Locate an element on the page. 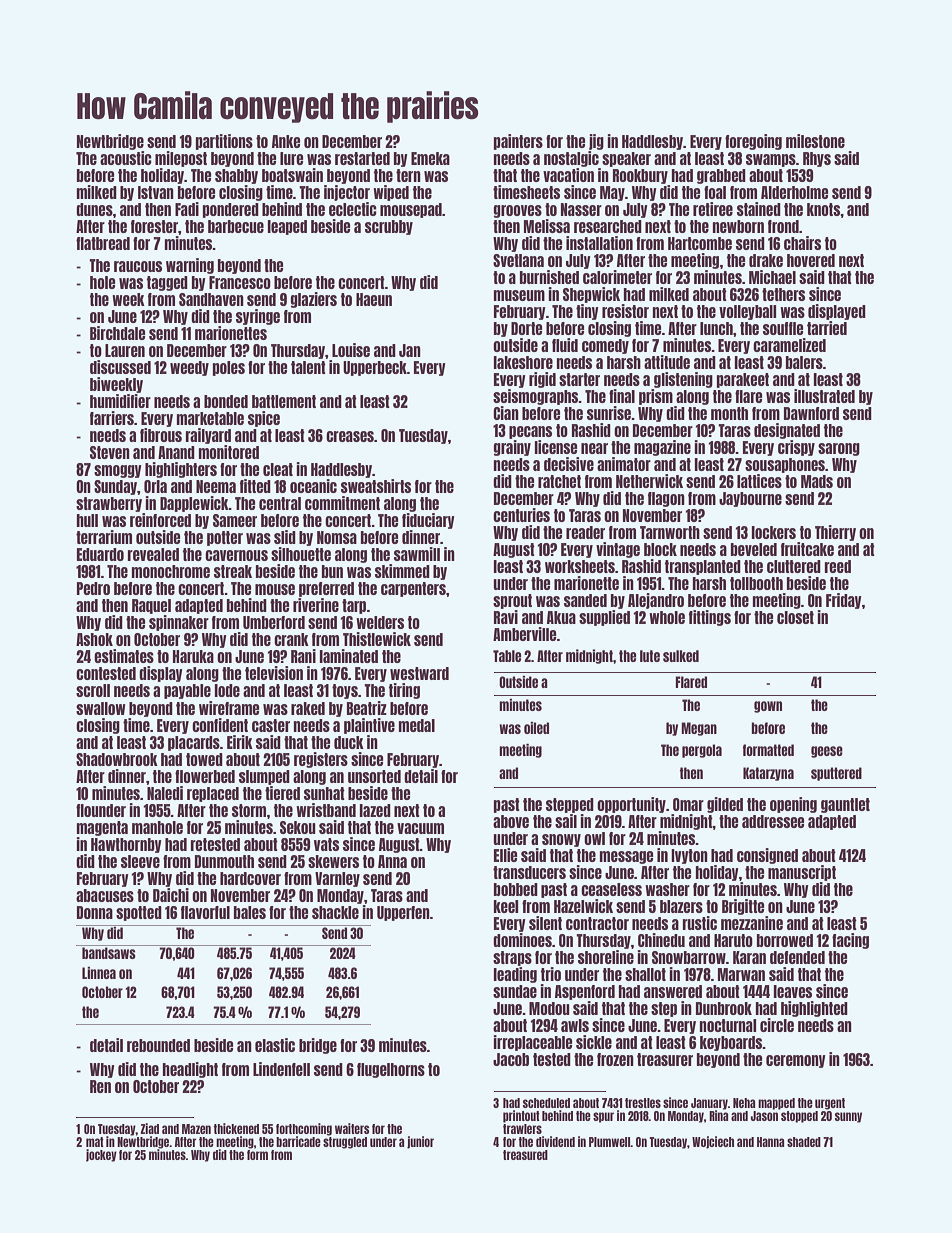 The width and height of the page is (952, 1233). balers is located at coordinates (804, 362).
